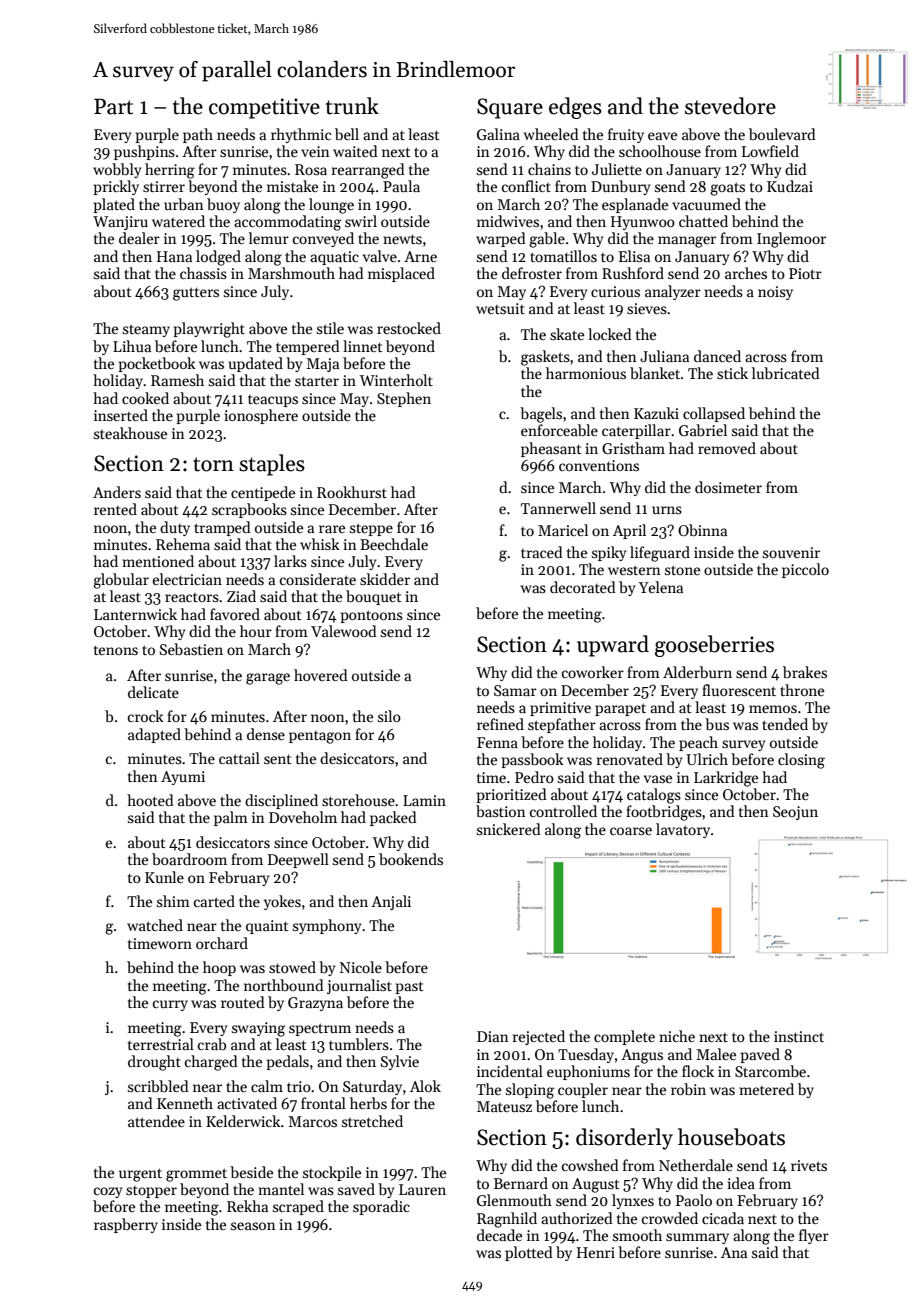 Image resolution: width=924 pixels, height=1308 pixels. What do you see at coordinates (509, 829) in the image?
I see `snickered` at bounding box center [509, 829].
